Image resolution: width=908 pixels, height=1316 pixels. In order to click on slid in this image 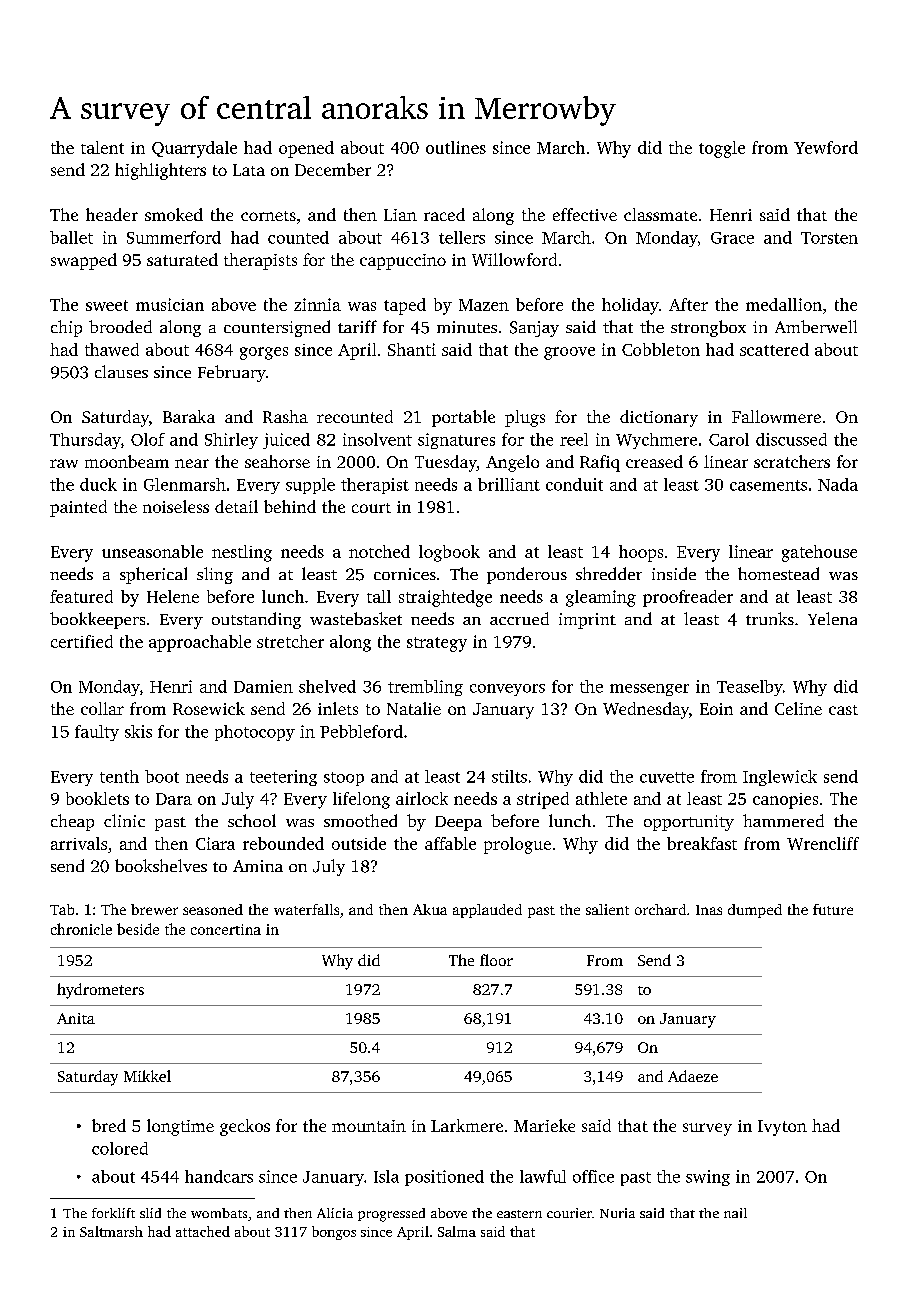, I will do `click(150, 1213)`.
